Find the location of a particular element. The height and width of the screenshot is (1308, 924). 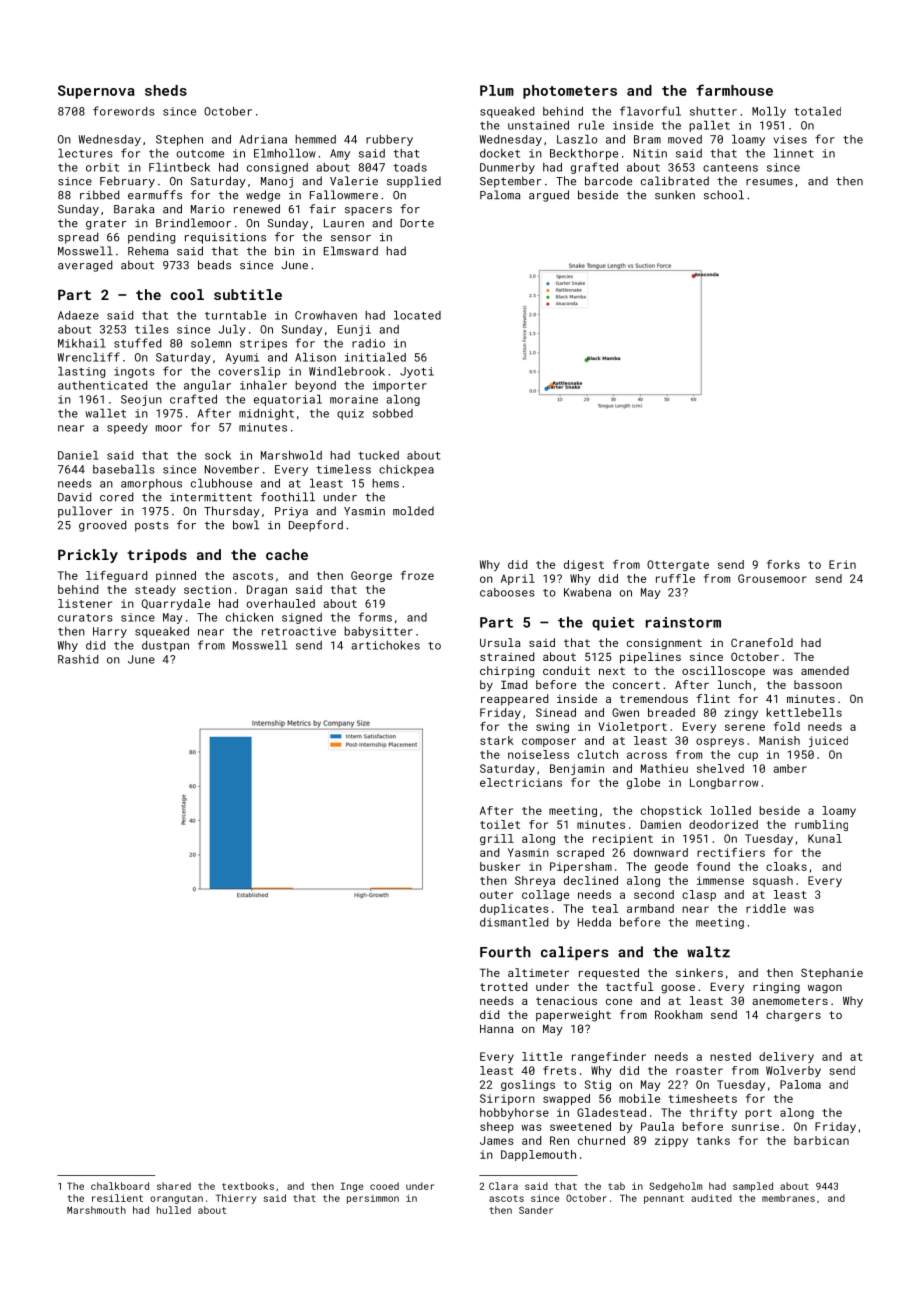

Jyoti is located at coordinates (417, 372).
